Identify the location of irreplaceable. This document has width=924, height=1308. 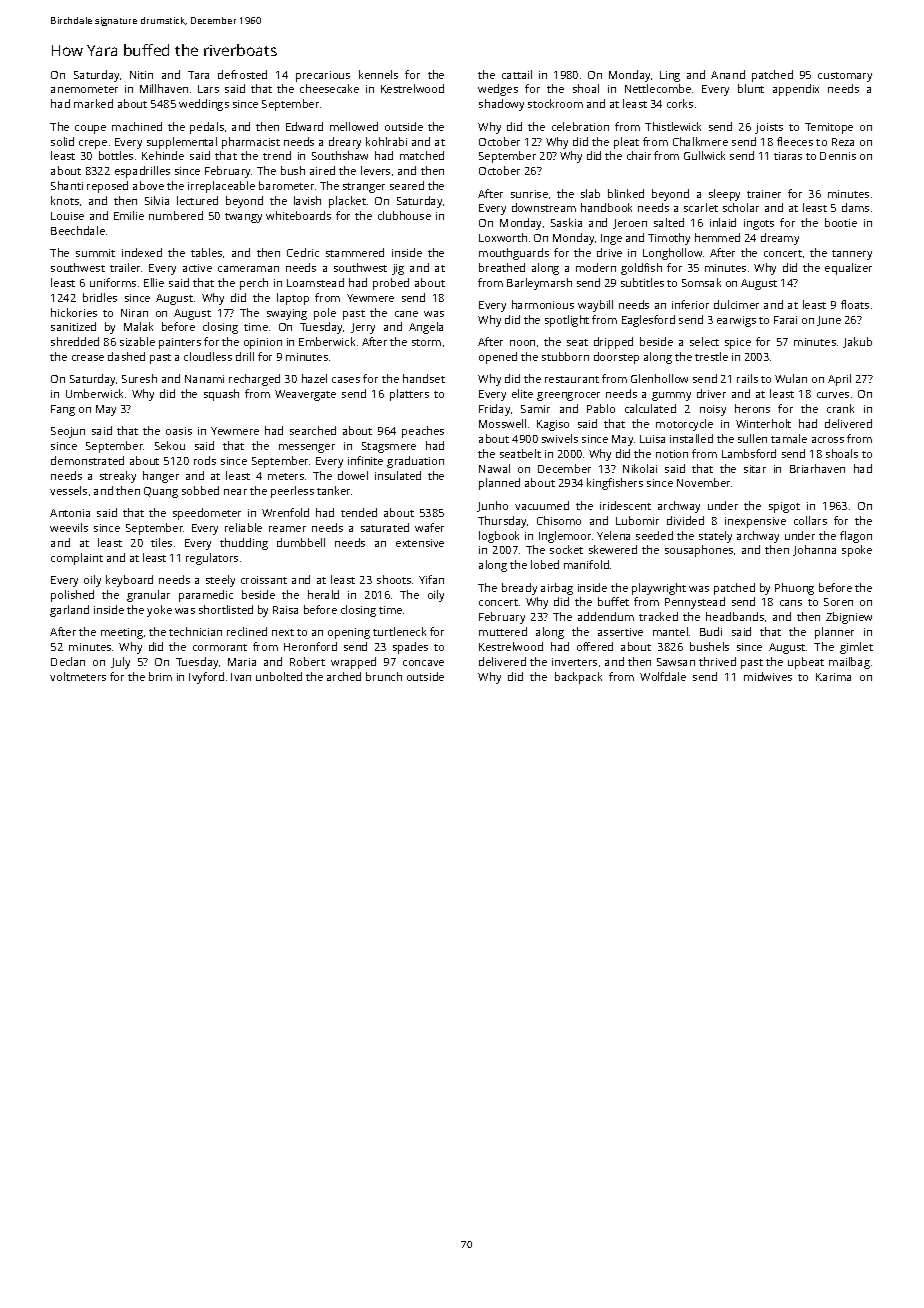
(221, 187).
